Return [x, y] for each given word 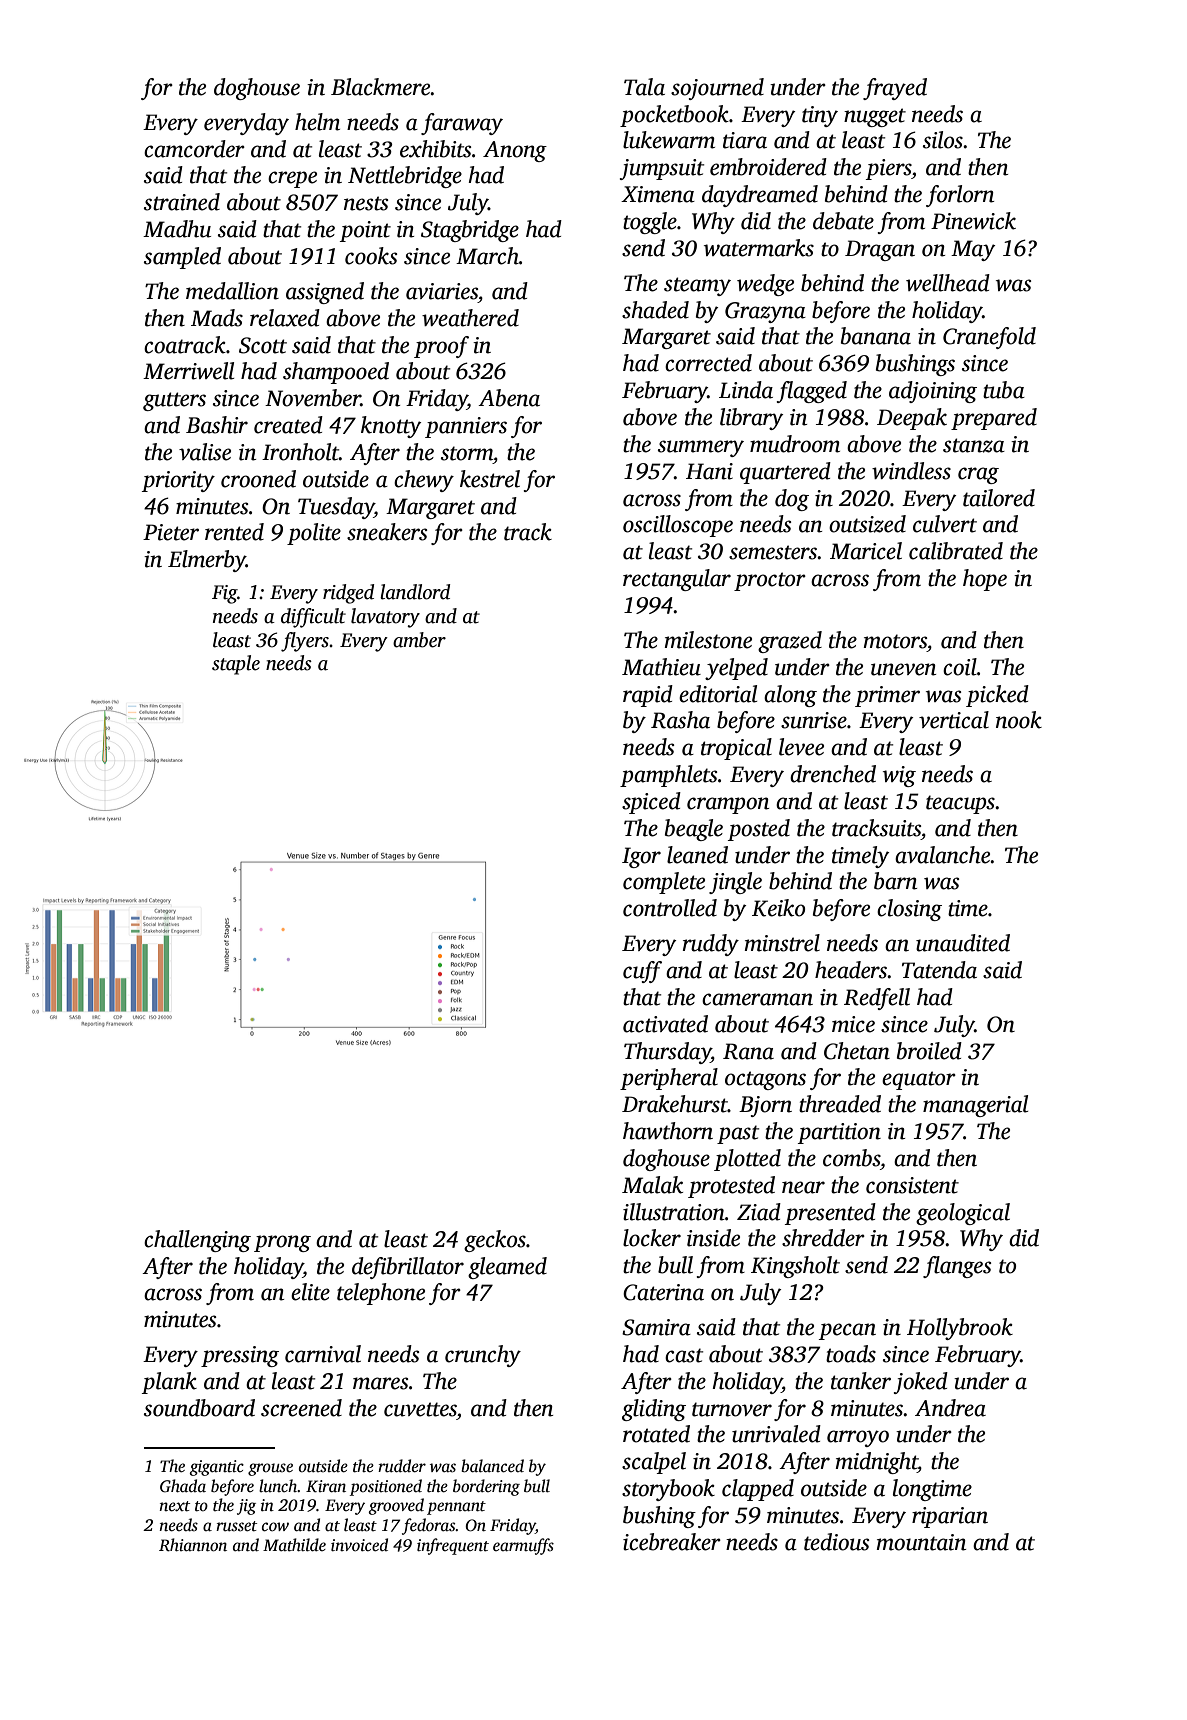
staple [236, 665]
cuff [642, 972]
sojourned [717, 89]
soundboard [199, 1408]
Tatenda [939, 970]
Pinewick [973, 221]
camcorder [194, 149]
